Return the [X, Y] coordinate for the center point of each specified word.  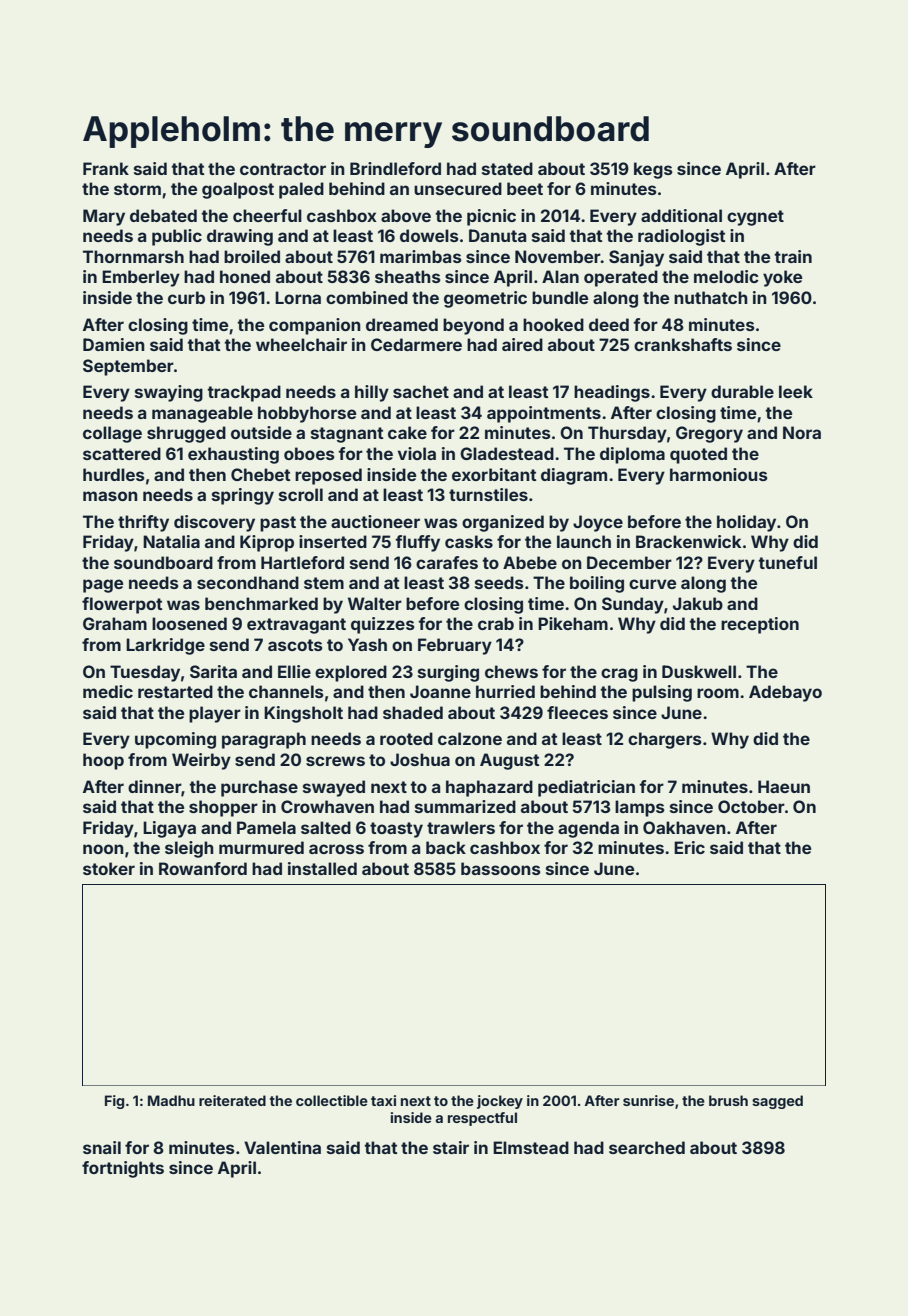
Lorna [298, 297]
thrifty [143, 523]
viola [417, 453]
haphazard [489, 788]
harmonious [719, 474]
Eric [689, 847]
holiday [746, 523]
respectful [482, 1119]
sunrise [648, 1100]
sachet [421, 391]
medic [108, 691]
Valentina [282, 1147]
